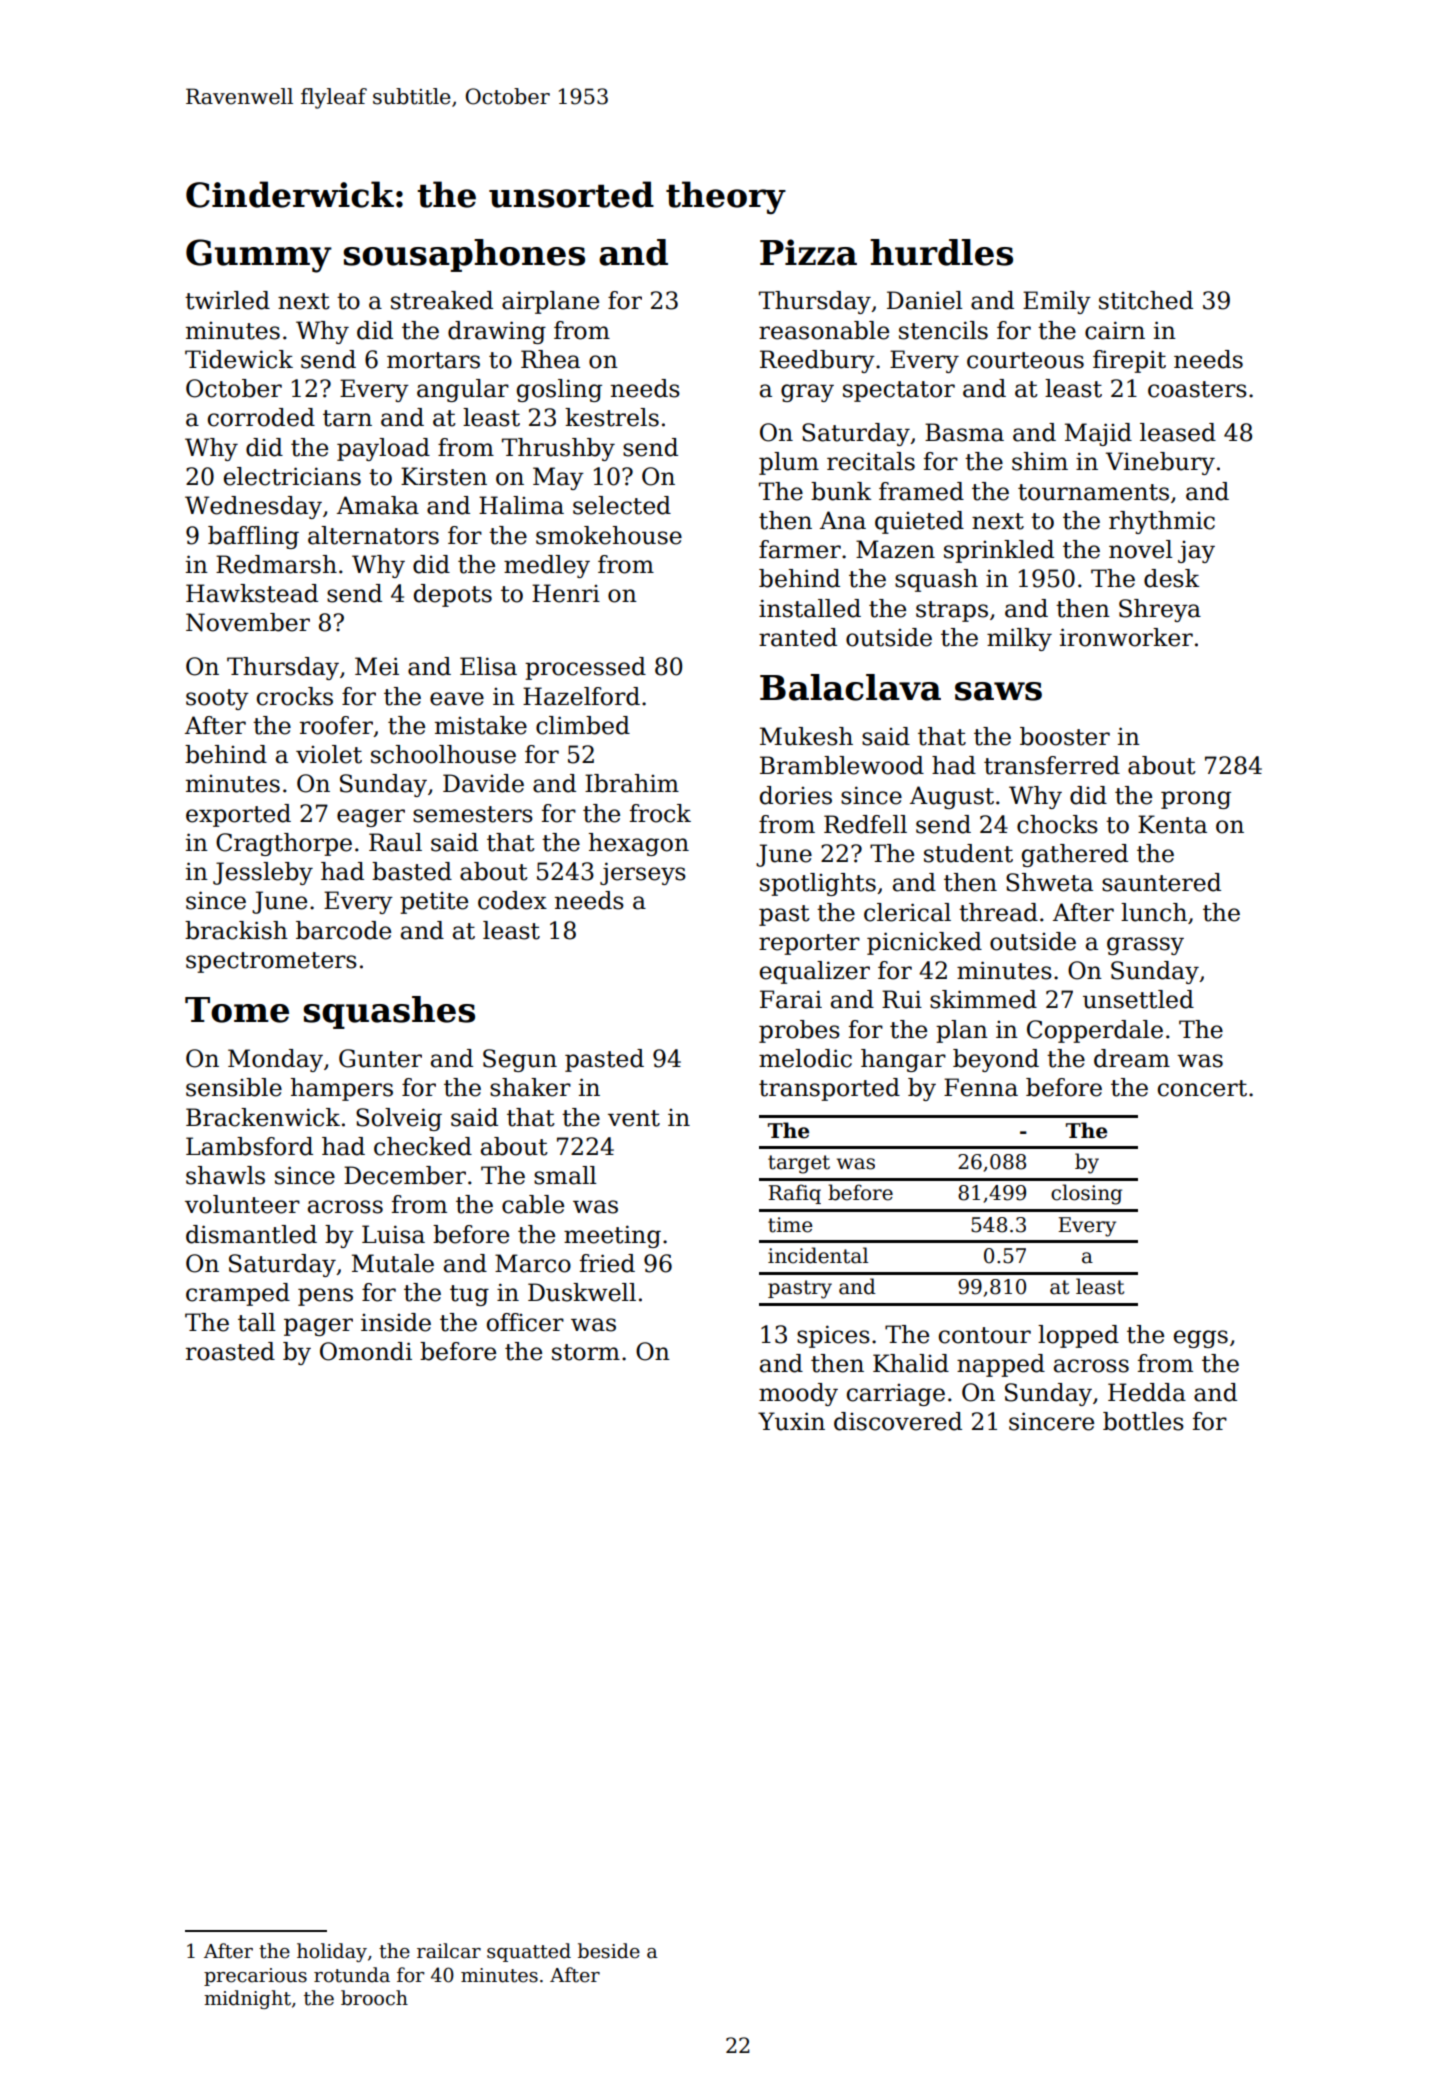  Describe the element at coordinates (263, 873) in the document. I see `Jessleby` at that location.
